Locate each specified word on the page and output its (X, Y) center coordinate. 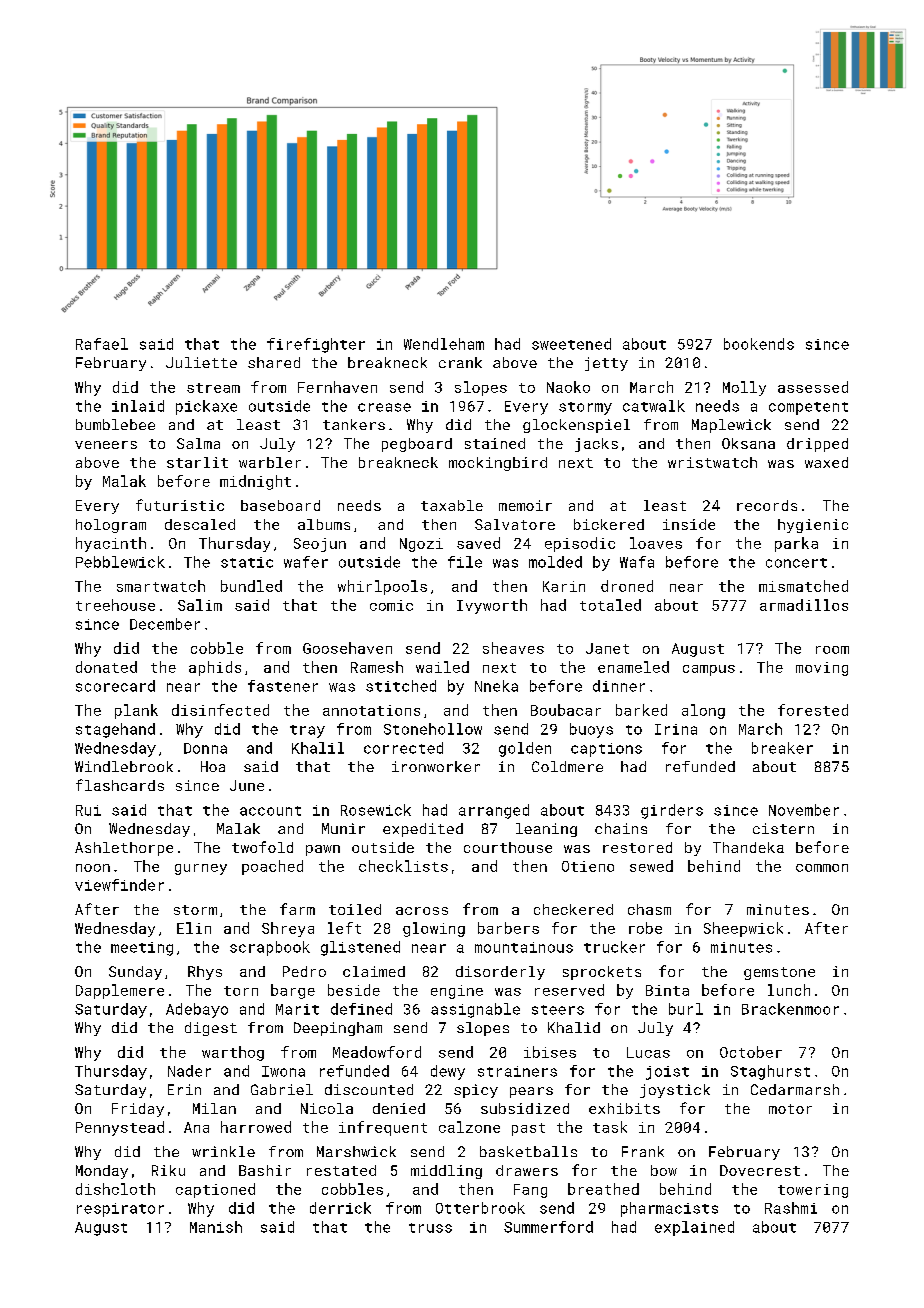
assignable (475, 1010)
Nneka (496, 686)
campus (709, 670)
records (767, 505)
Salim (200, 605)
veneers (106, 445)
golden (525, 749)
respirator (120, 1210)
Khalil (318, 748)
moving (822, 669)
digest (211, 1029)
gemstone (779, 973)
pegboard (417, 445)
